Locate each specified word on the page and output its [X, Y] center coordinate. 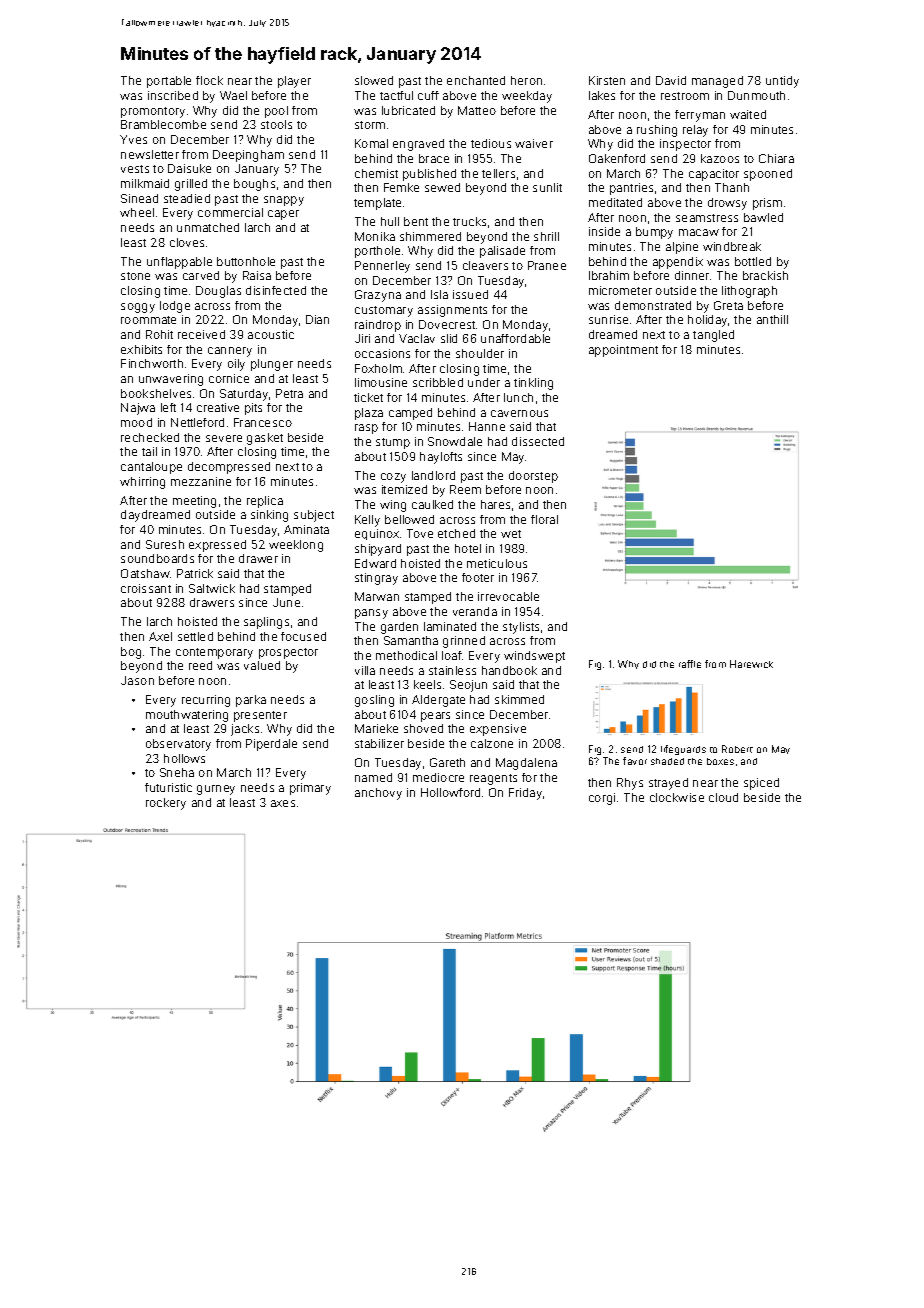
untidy [782, 82]
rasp [366, 429]
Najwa [138, 409]
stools [276, 124]
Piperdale [271, 745]
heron [526, 80]
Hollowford [450, 792]
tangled [713, 336]
